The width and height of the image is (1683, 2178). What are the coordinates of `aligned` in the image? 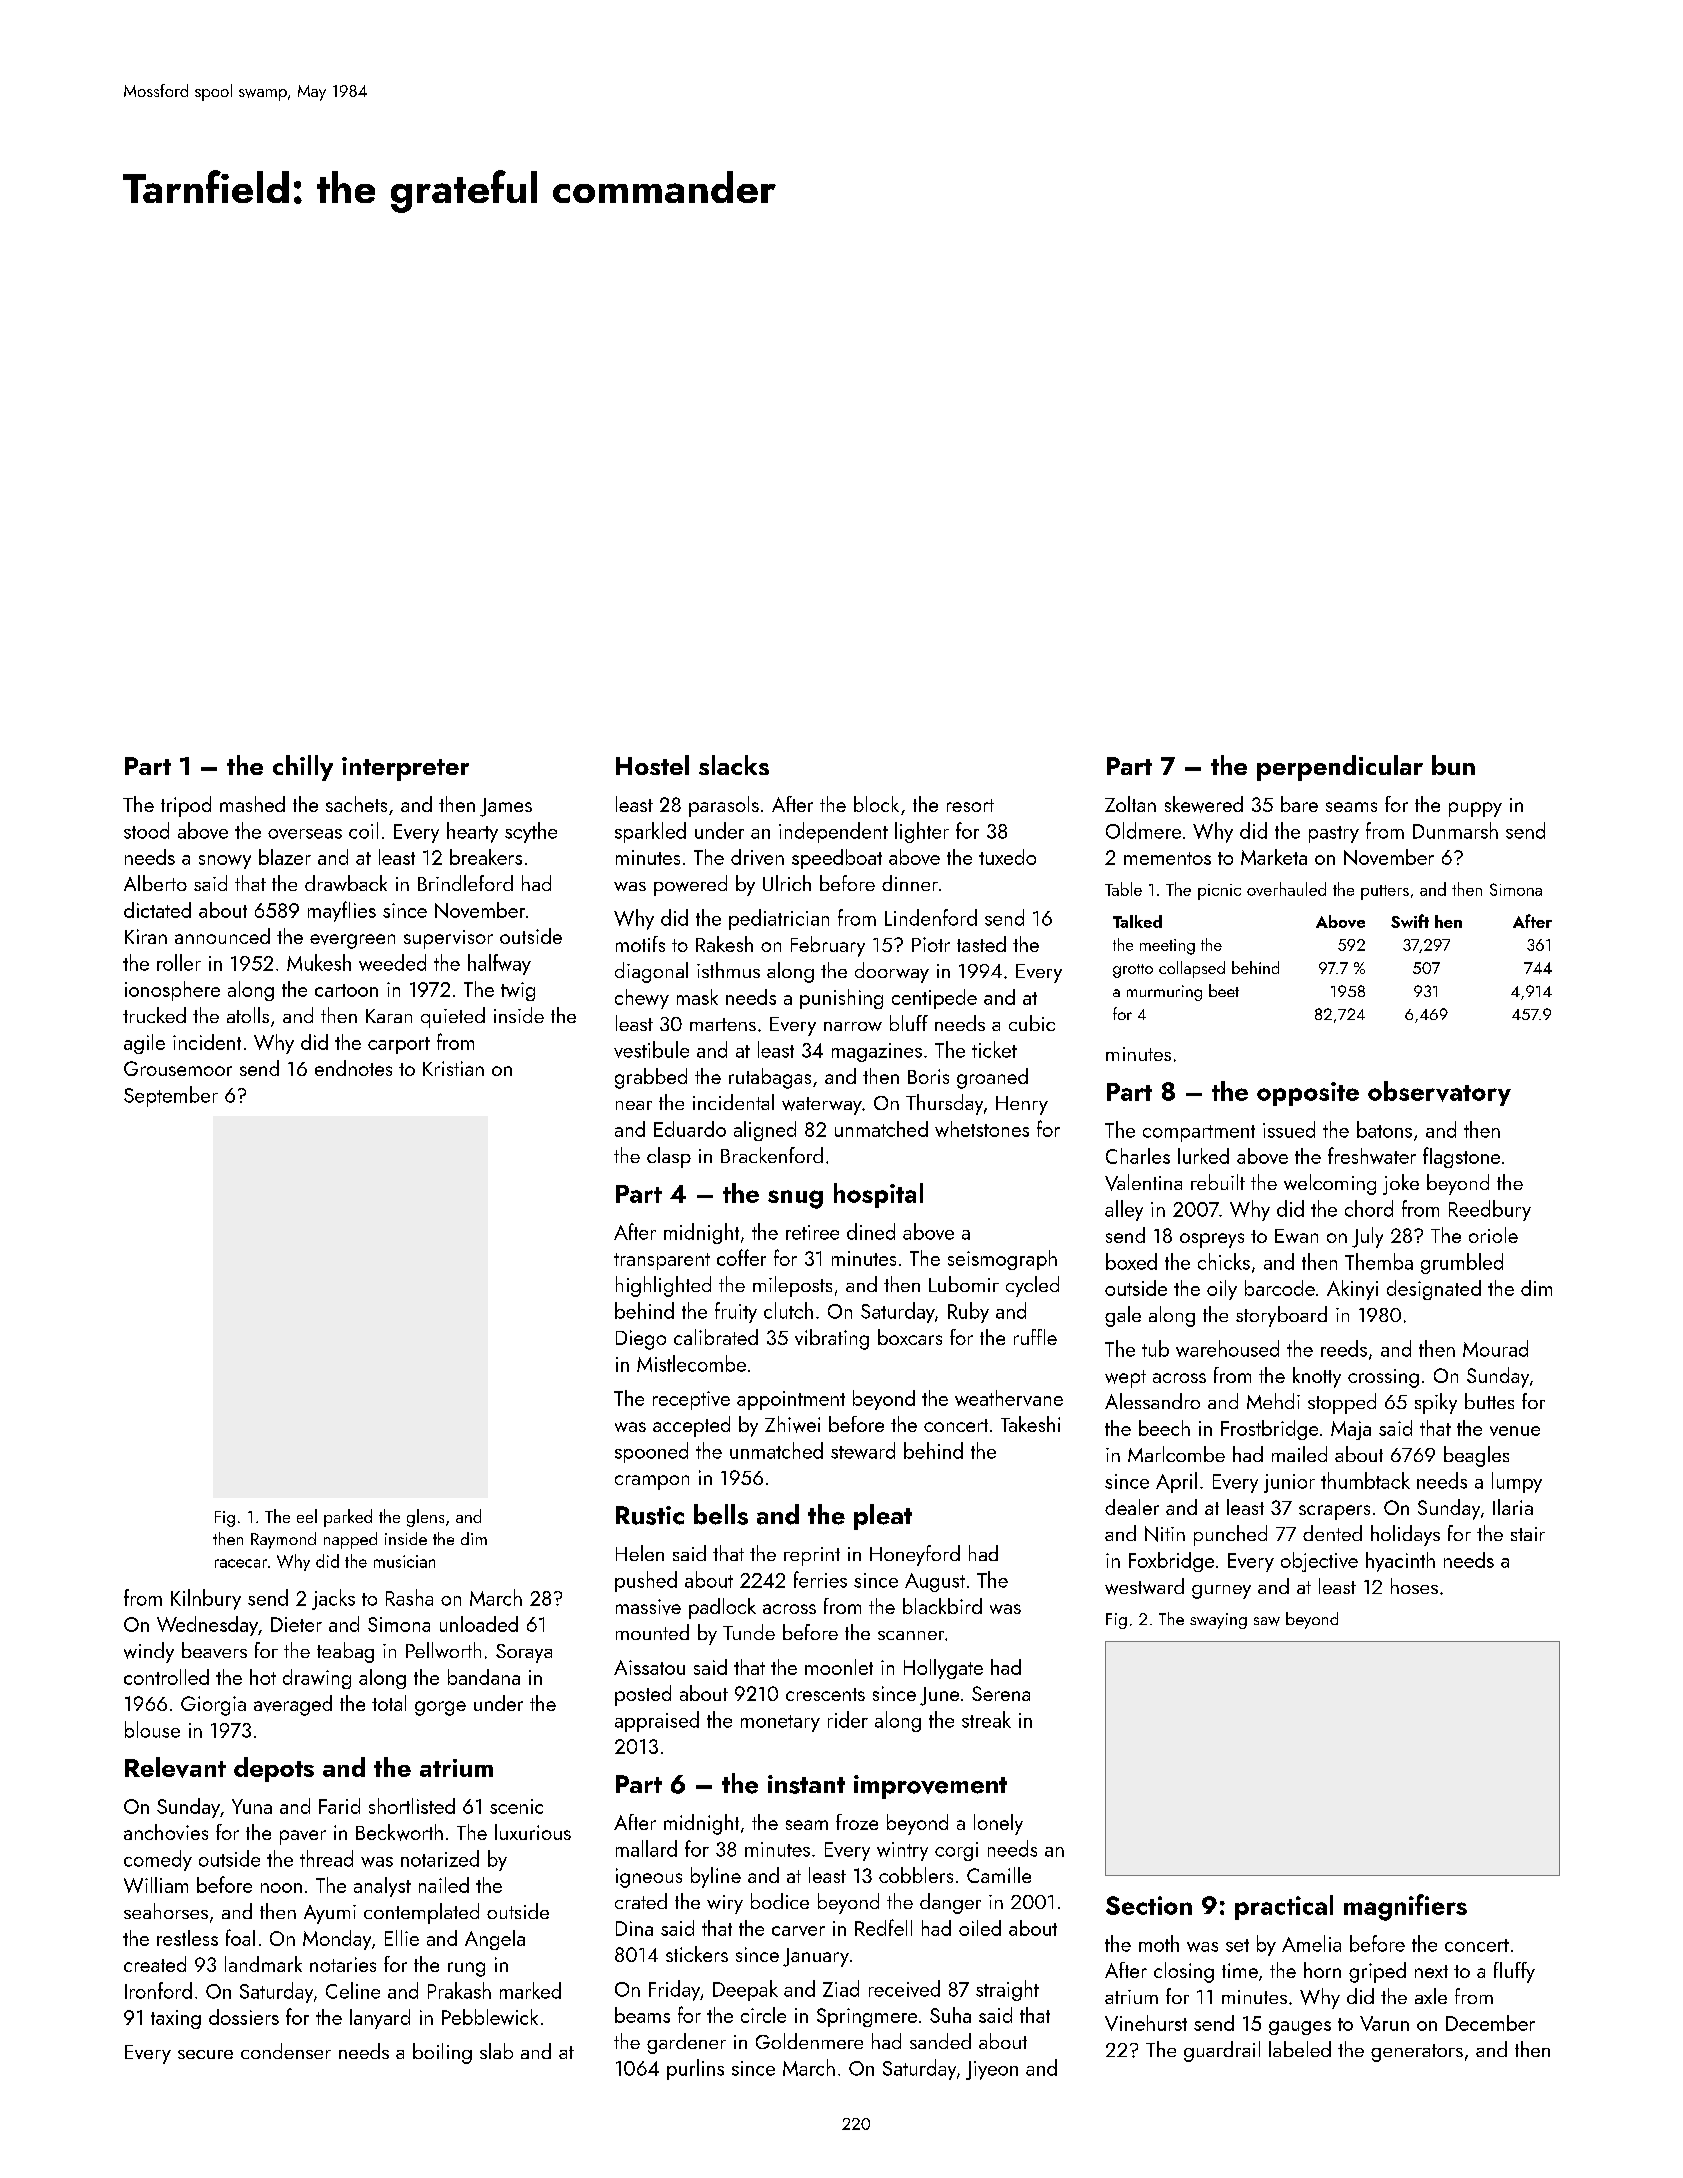 It's located at (765, 1131).
